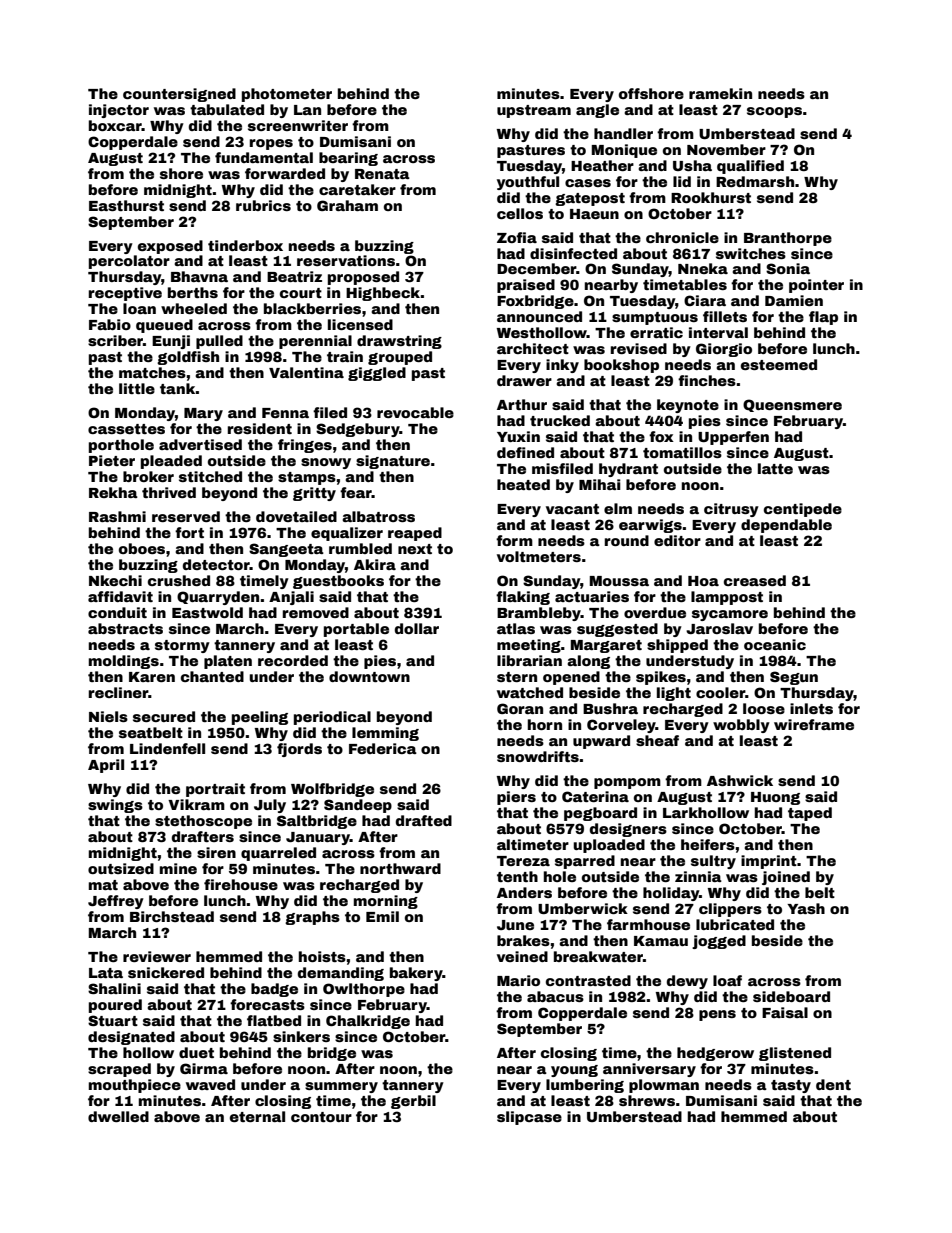  What do you see at coordinates (106, 973) in the image?
I see `Lata` at bounding box center [106, 973].
